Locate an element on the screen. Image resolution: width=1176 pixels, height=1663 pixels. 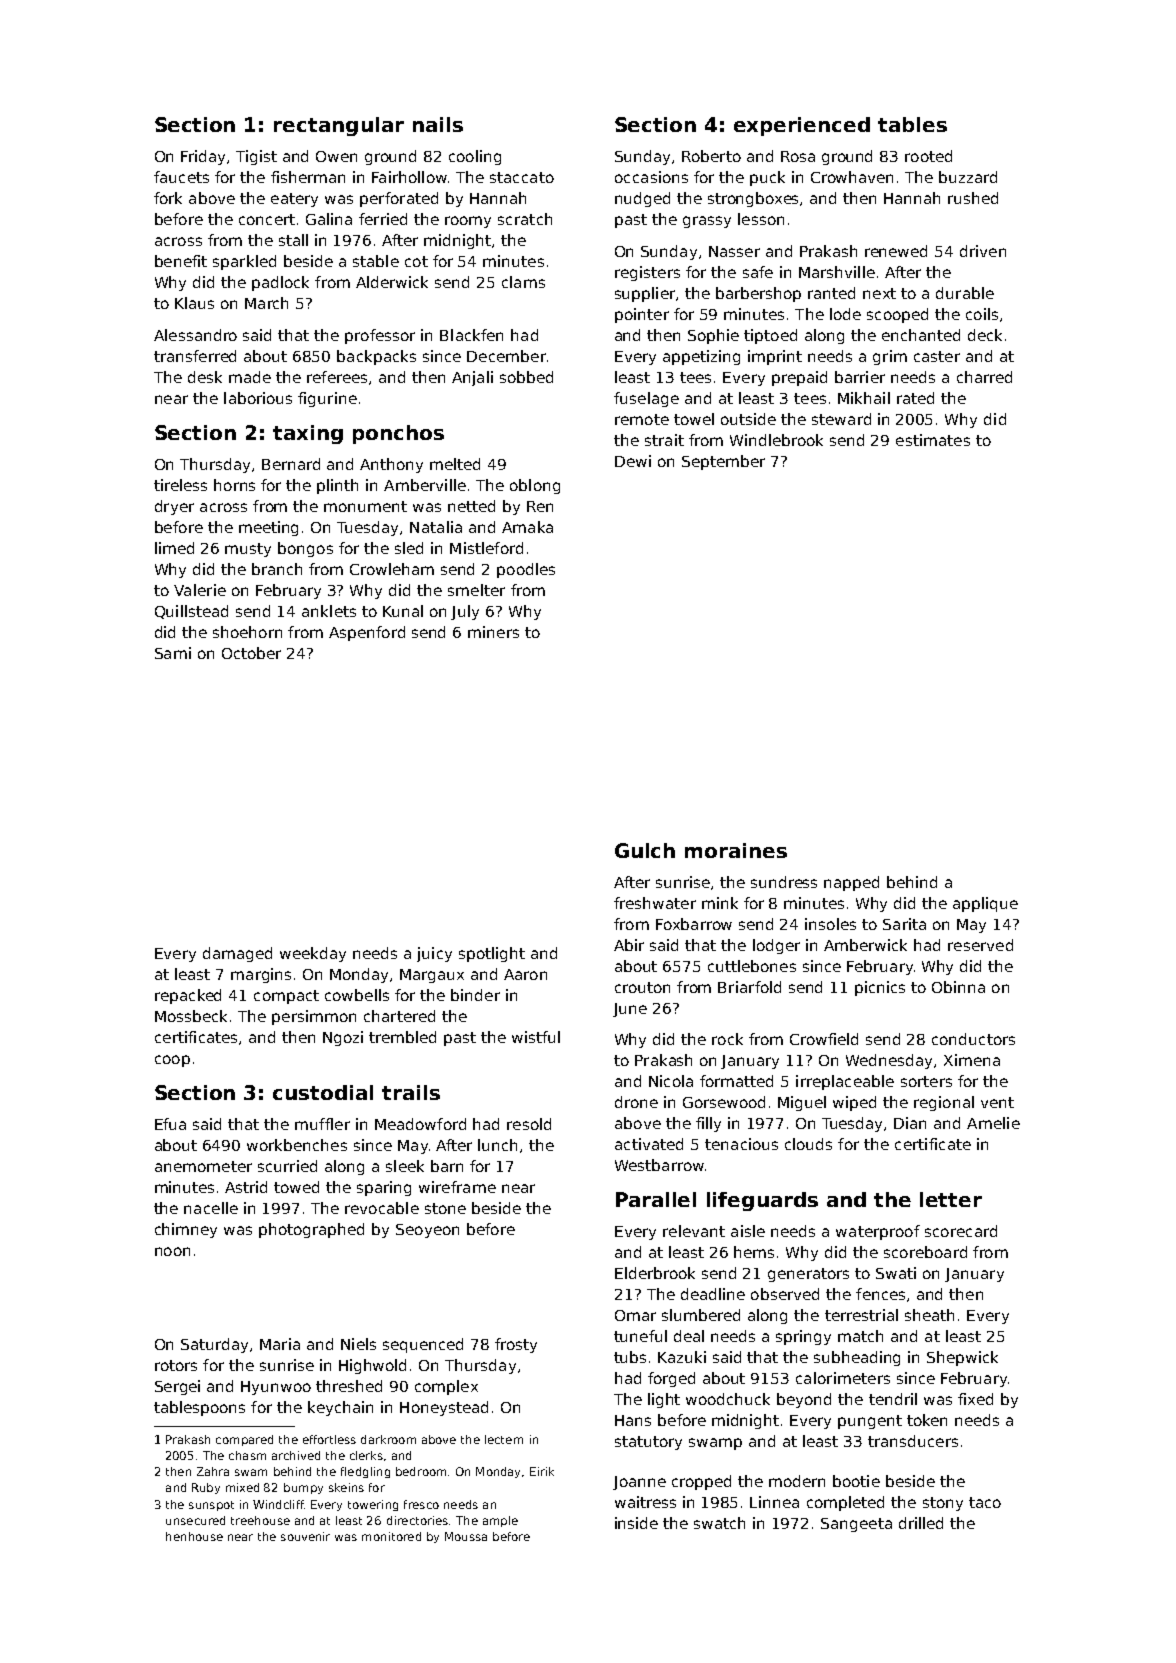
vent is located at coordinates (997, 1102).
